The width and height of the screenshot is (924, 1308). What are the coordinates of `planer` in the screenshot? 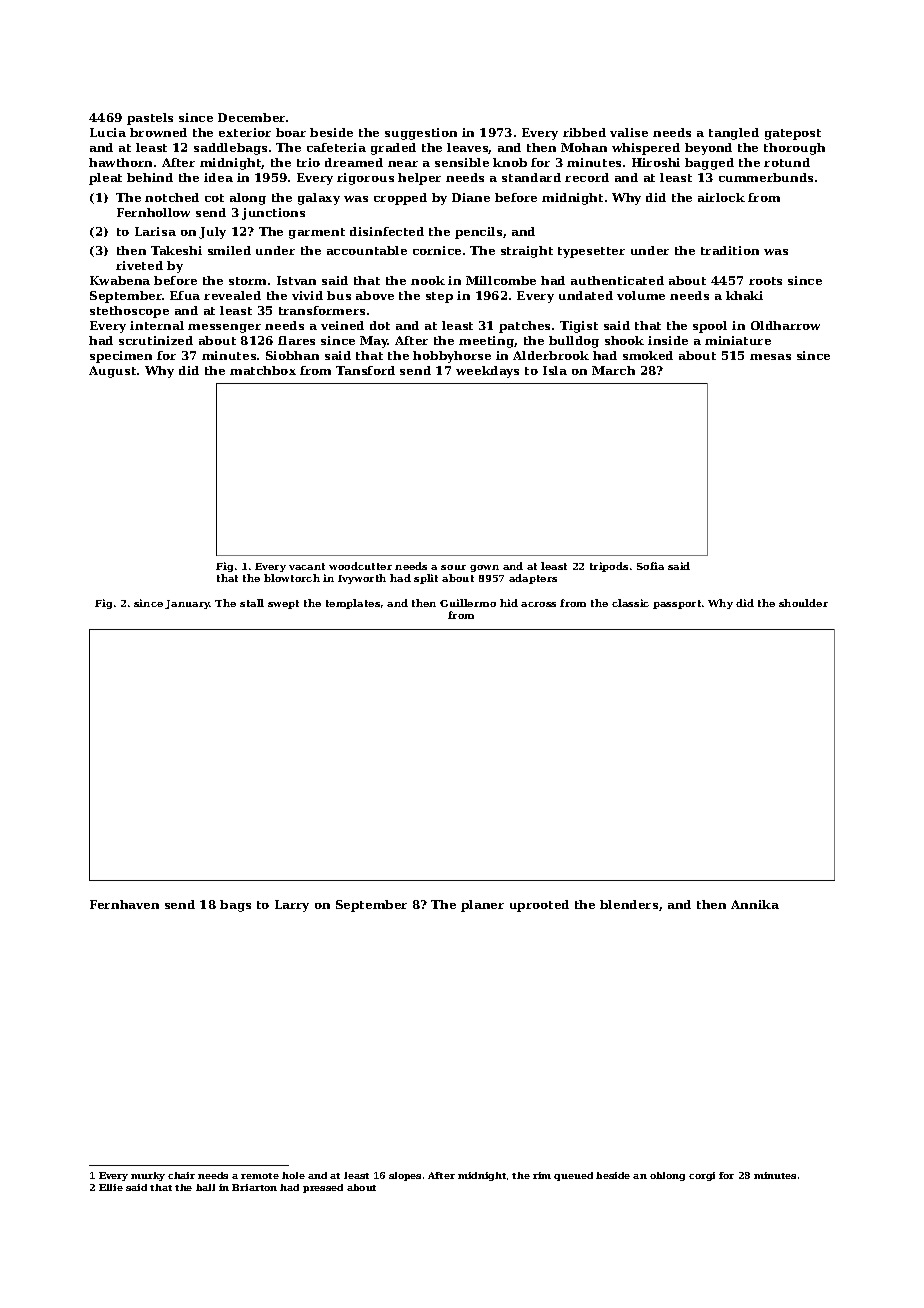 It's located at (482, 906).
